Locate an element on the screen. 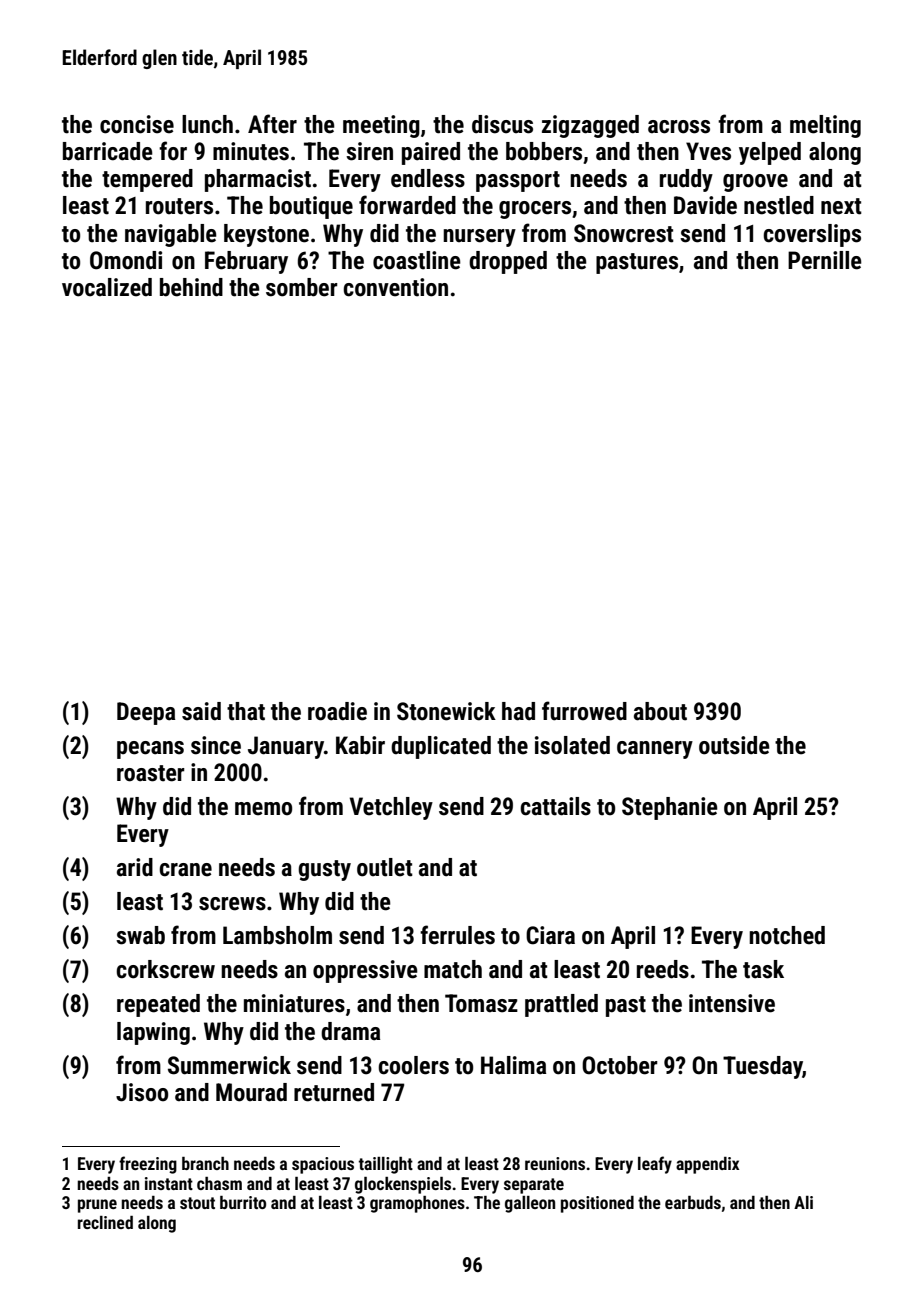 The height and width of the screenshot is (1314, 924). reclined is located at coordinates (105, 1222).
